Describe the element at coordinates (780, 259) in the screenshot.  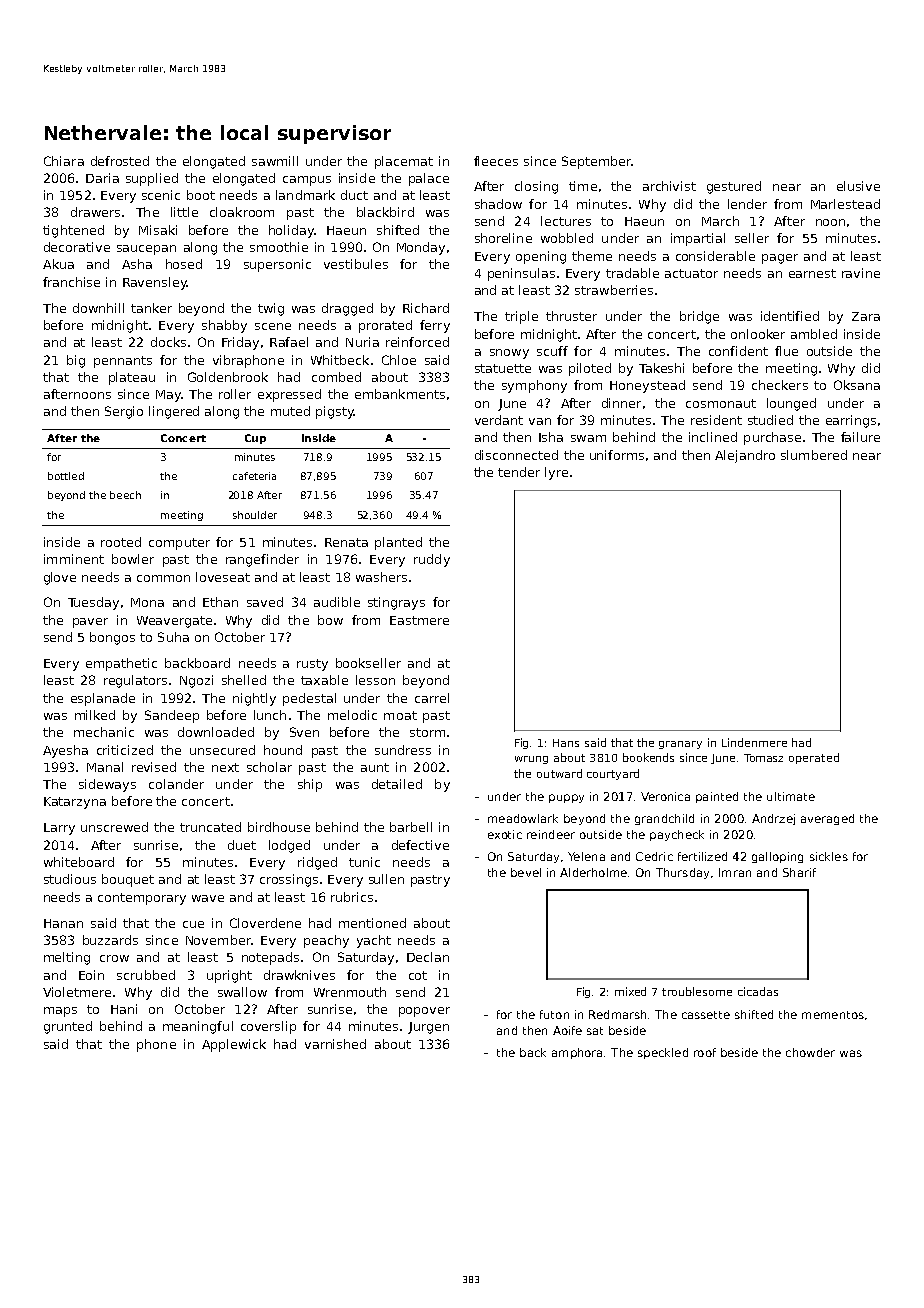
I see `pager` at that location.
